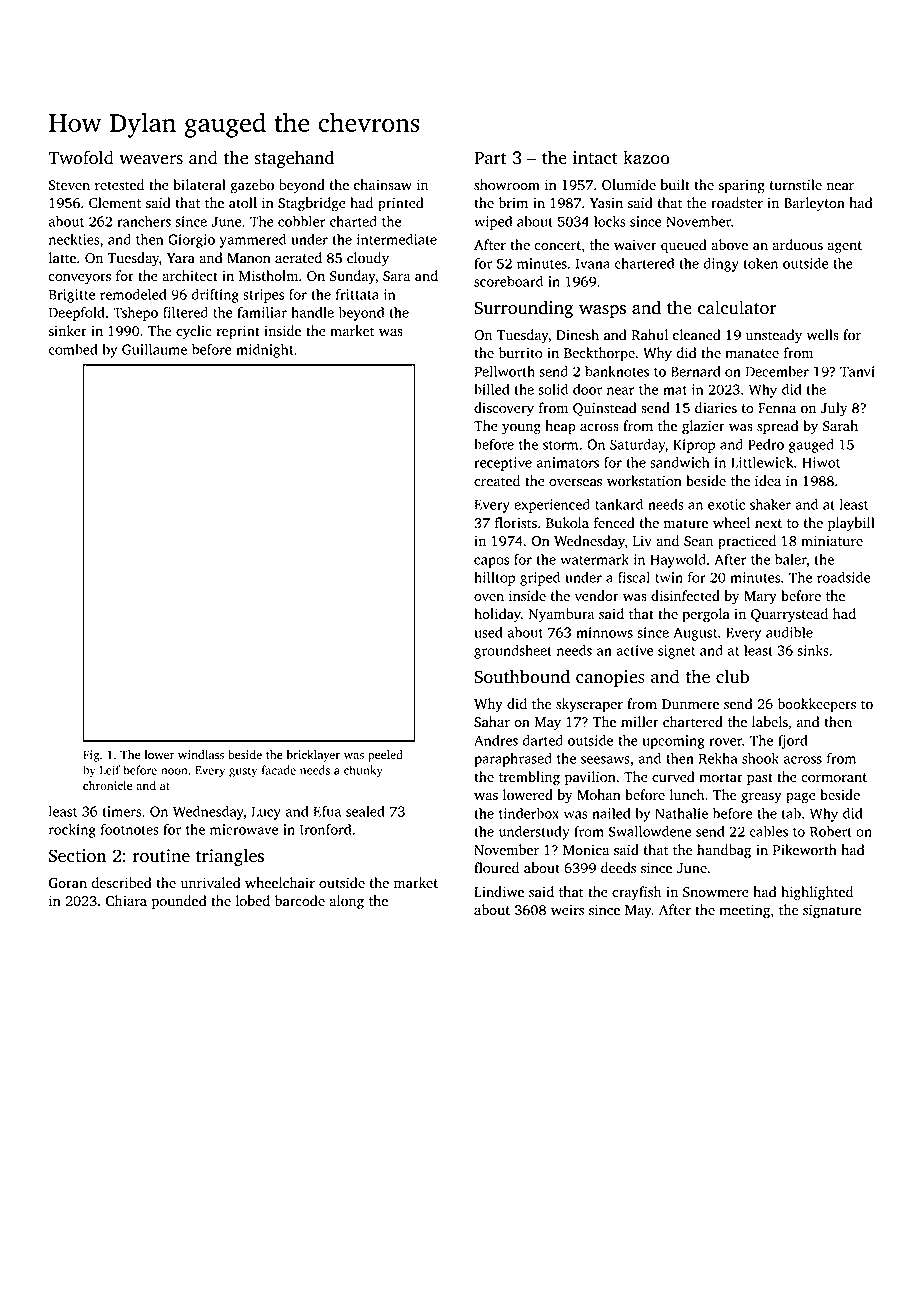 This document has width=924, height=1308. I want to click on receptive, so click(503, 464).
